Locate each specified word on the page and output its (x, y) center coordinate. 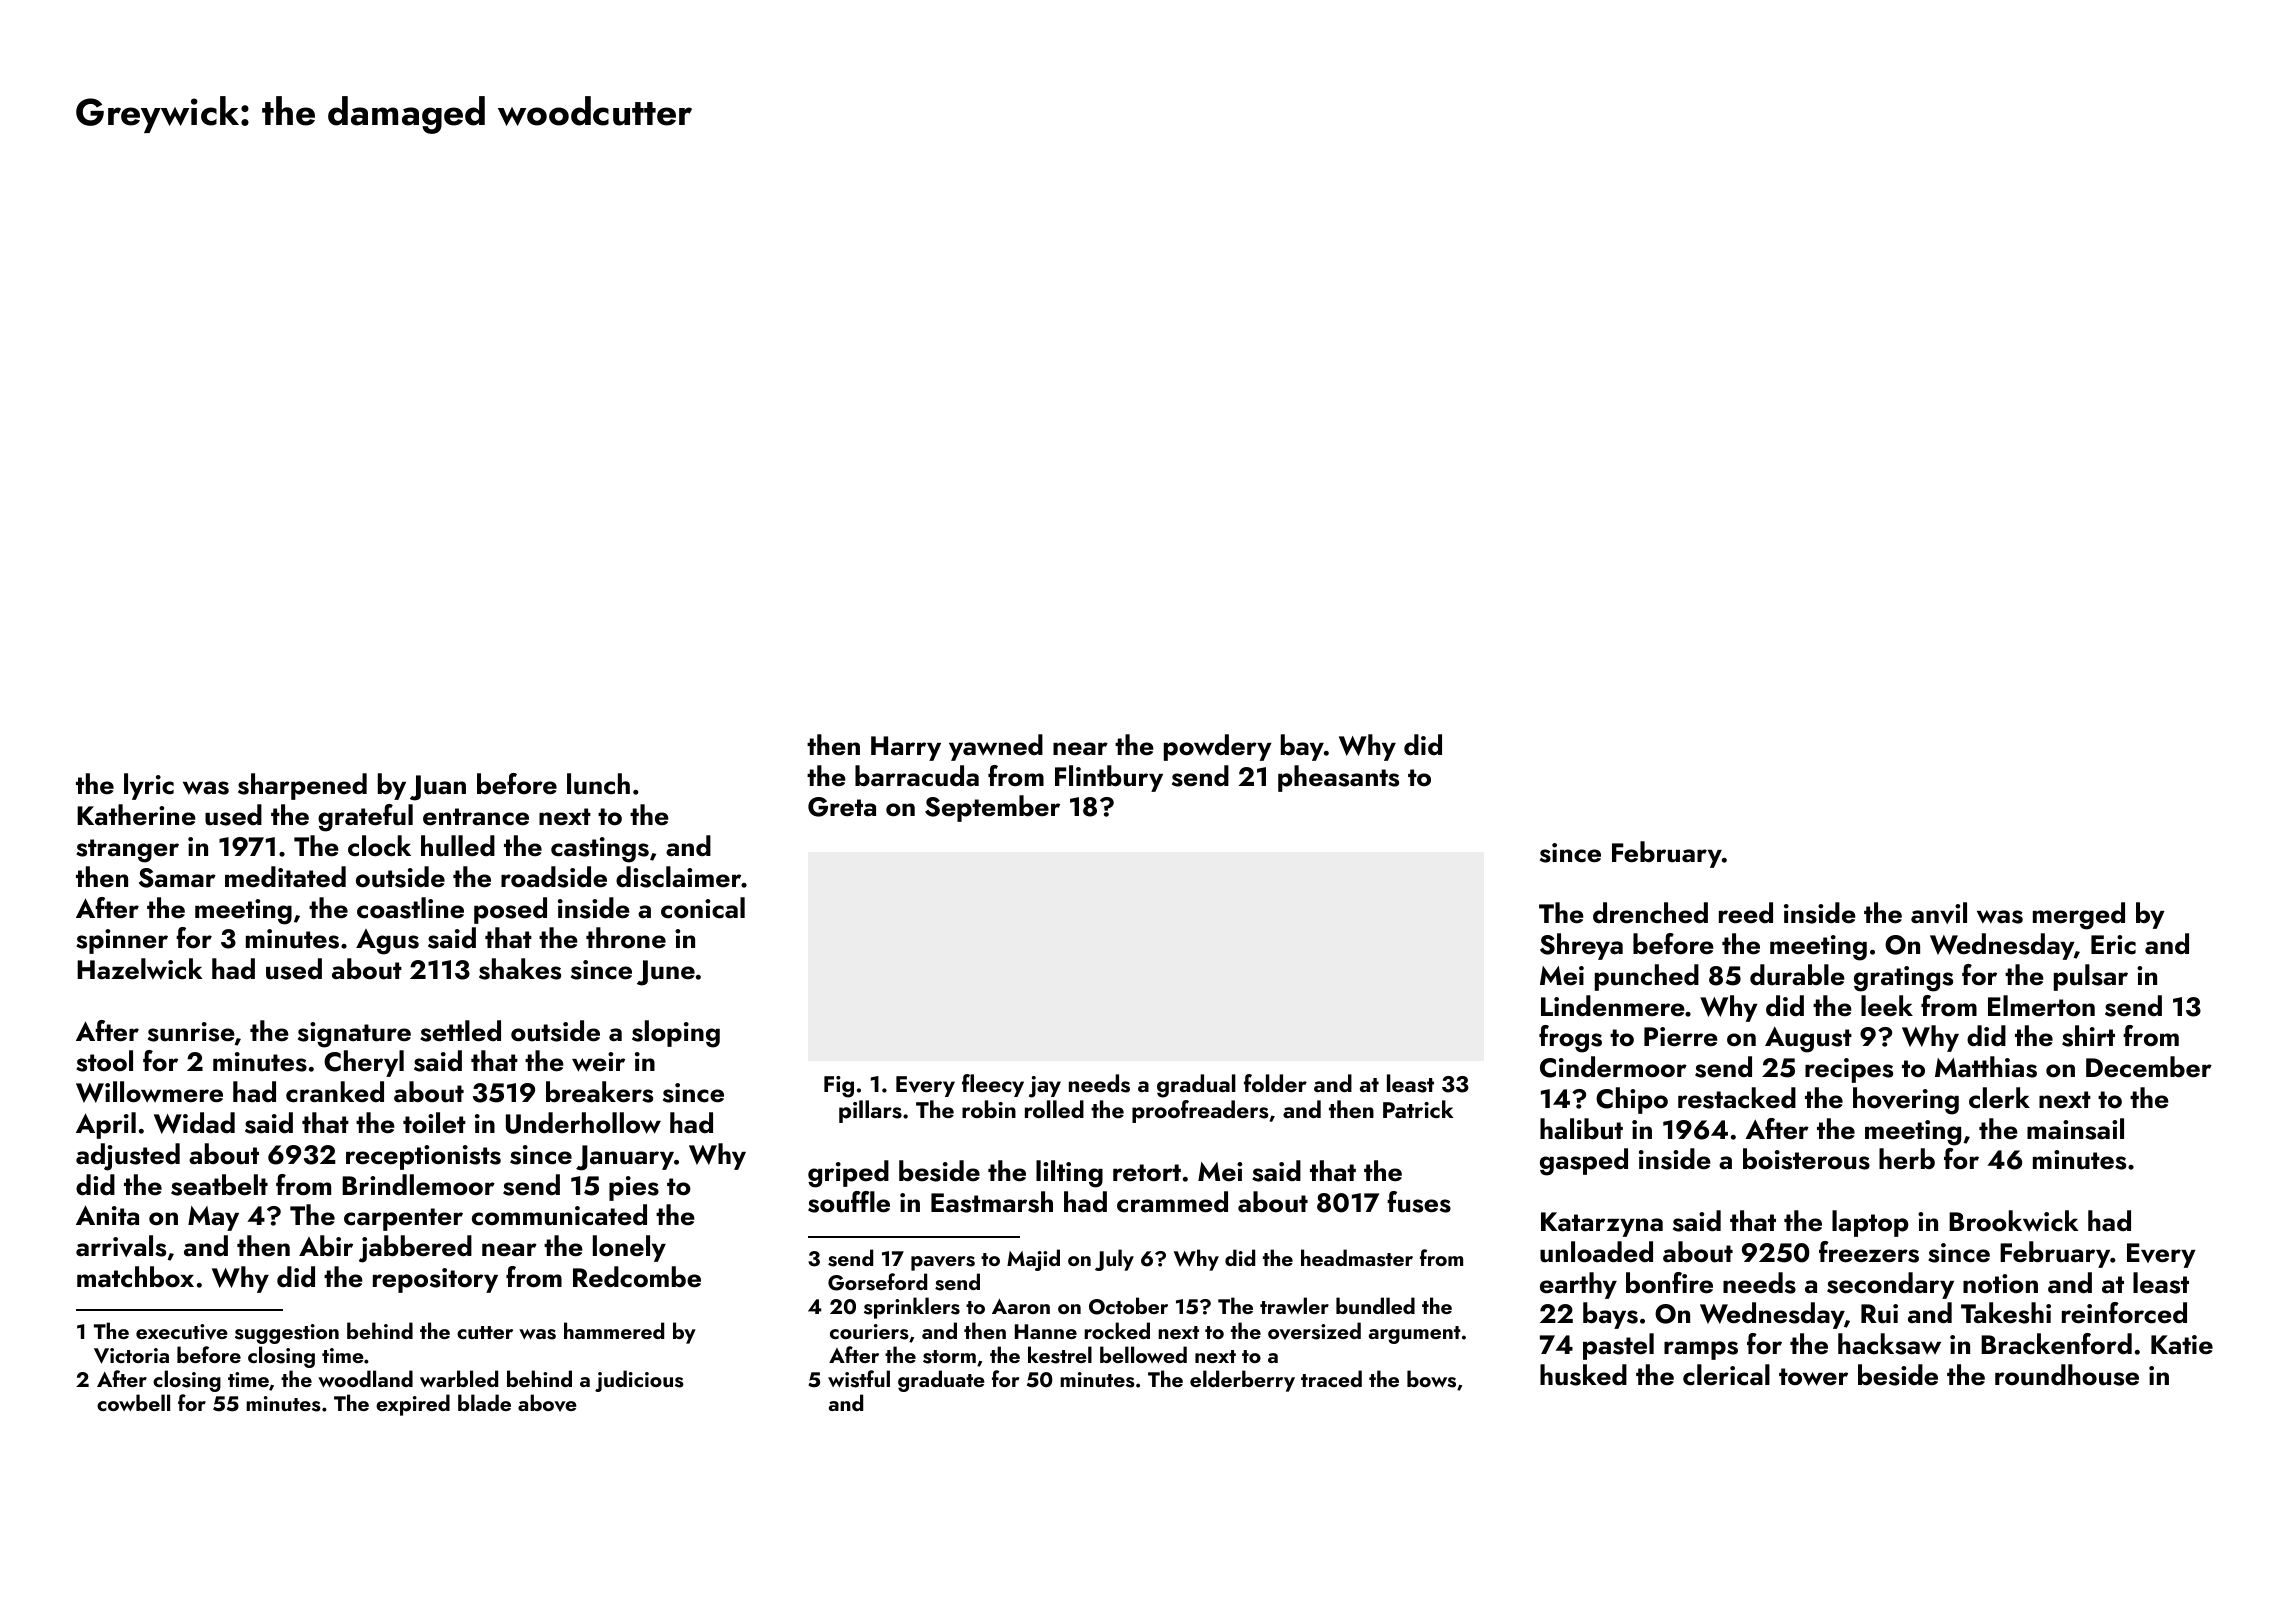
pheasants (1338, 778)
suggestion (287, 1334)
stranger (127, 851)
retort (1147, 1173)
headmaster (1357, 1258)
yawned (996, 747)
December (2149, 1067)
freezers (1869, 1252)
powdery (1218, 747)
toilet (434, 1123)
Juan (438, 788)
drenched (1650, 913)
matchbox (135, 1277)
